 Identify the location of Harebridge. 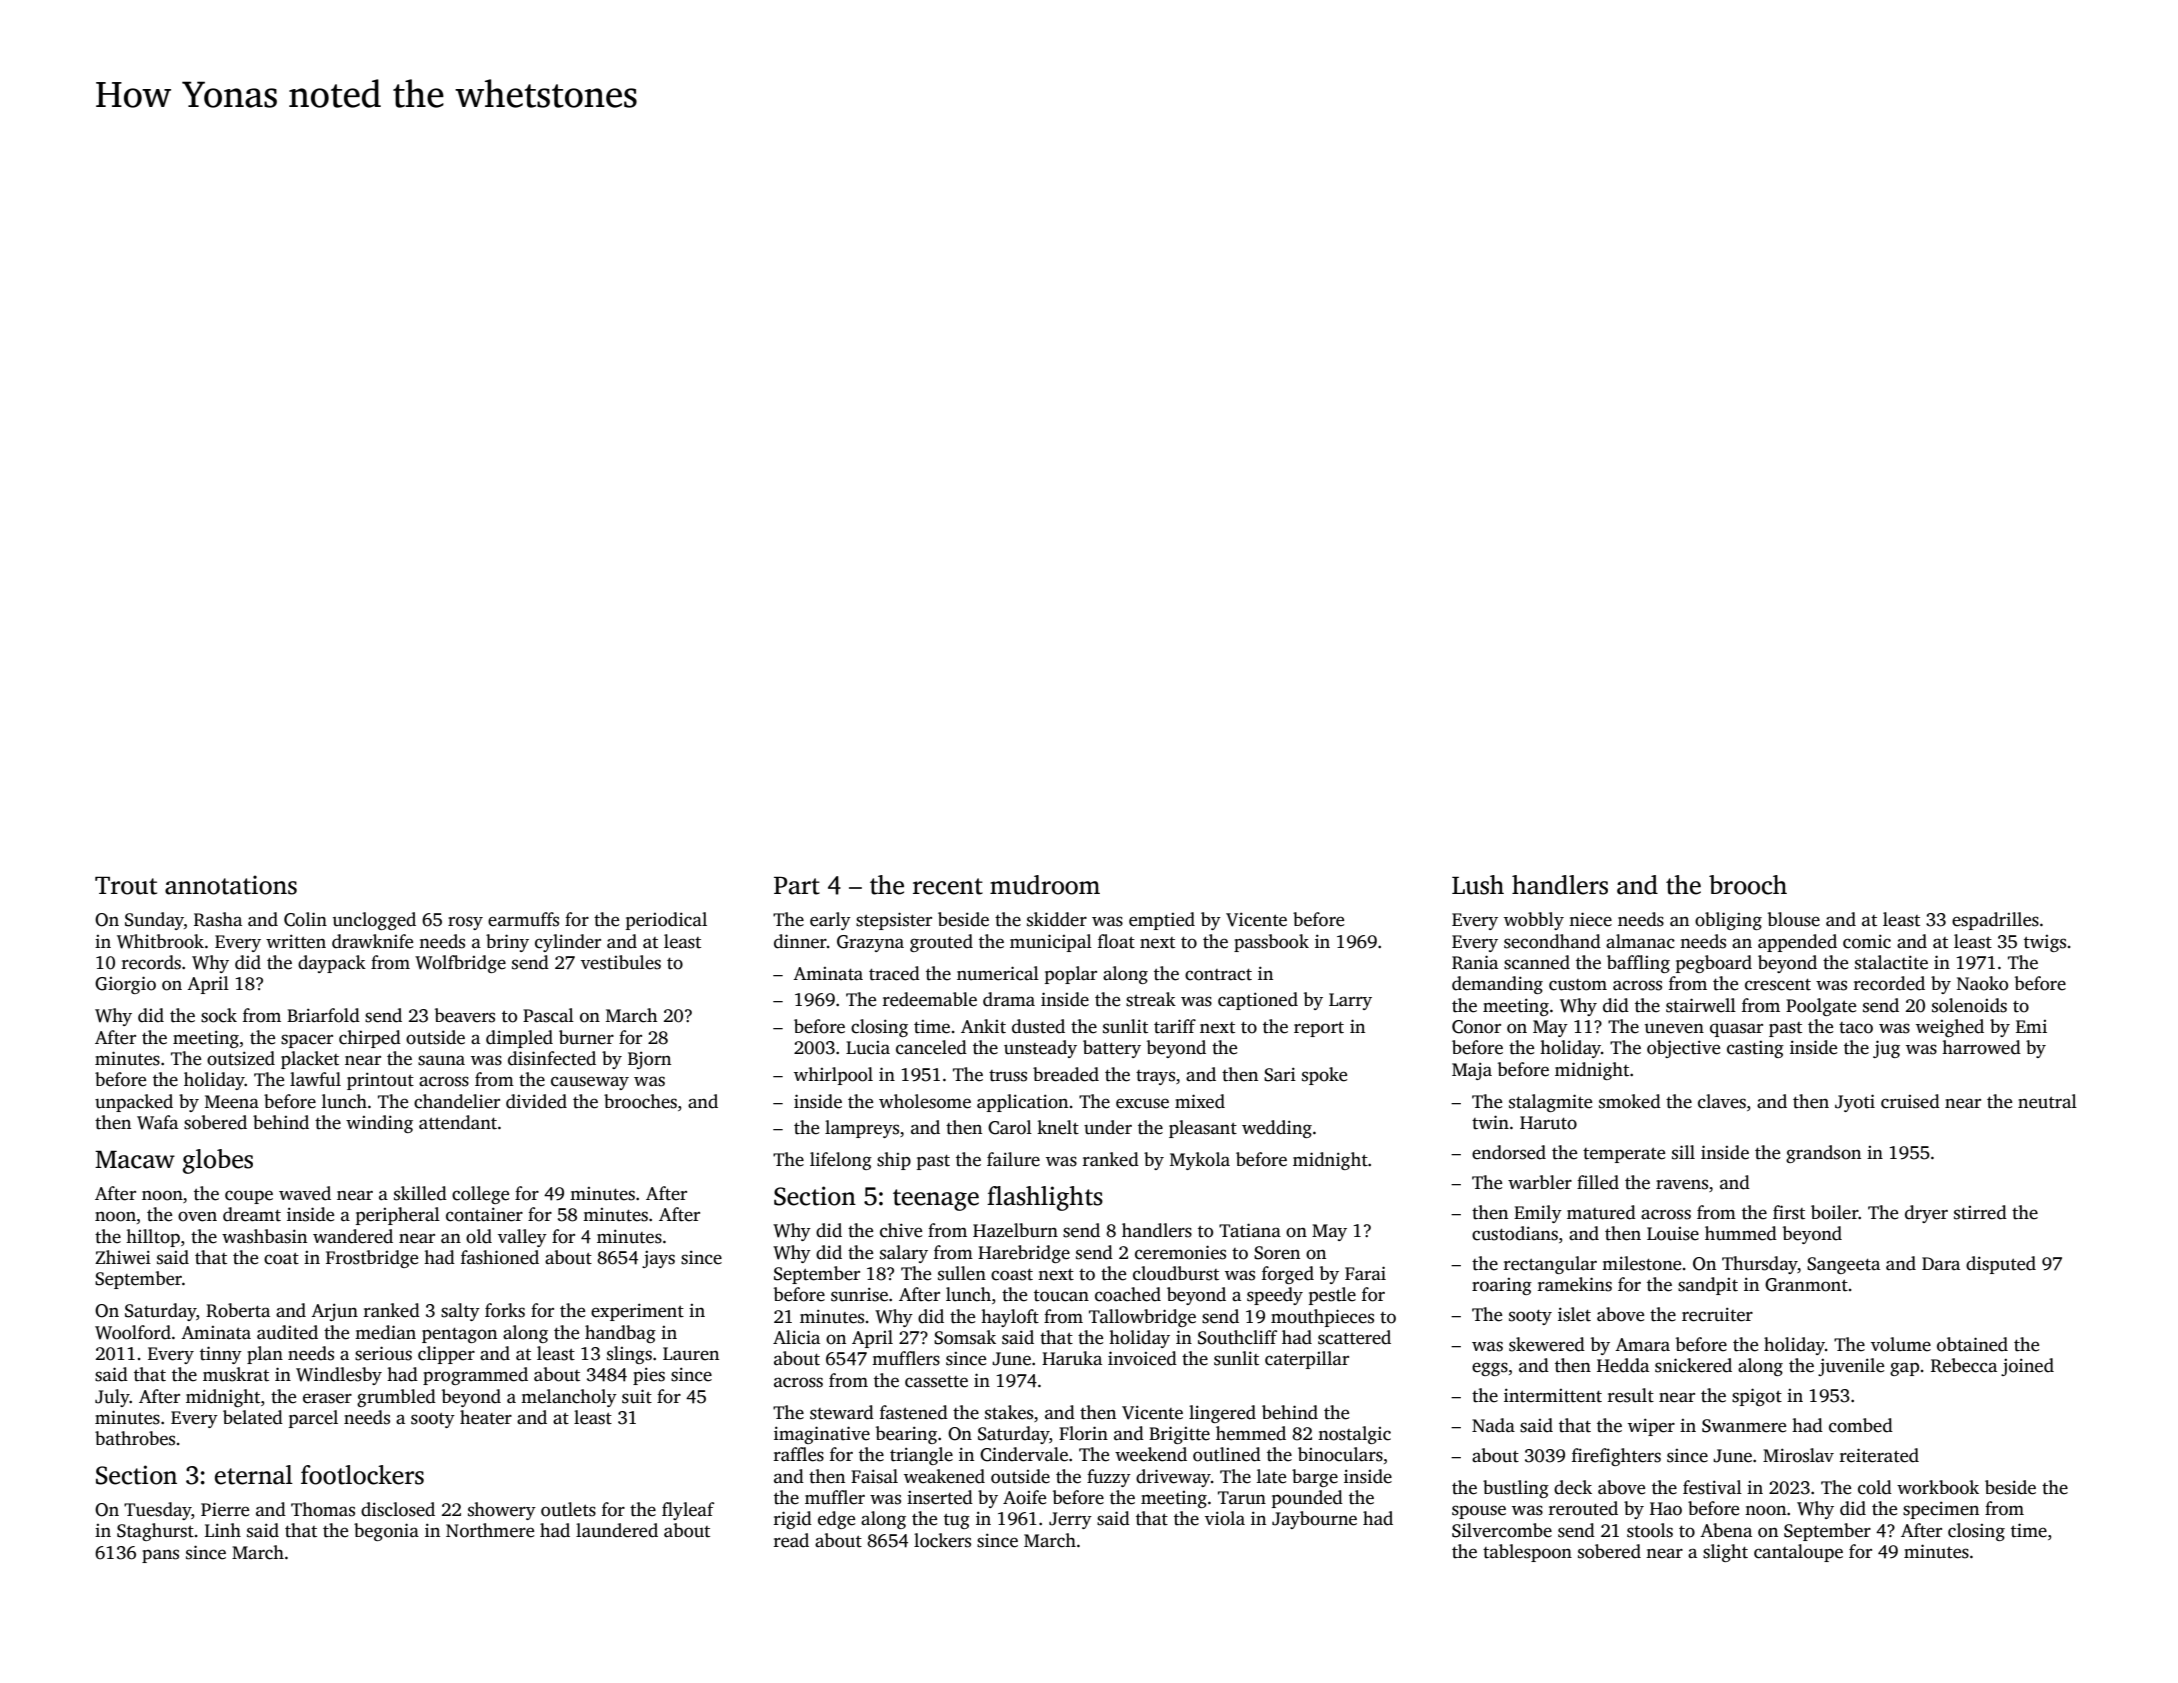
(1024, 1254).
